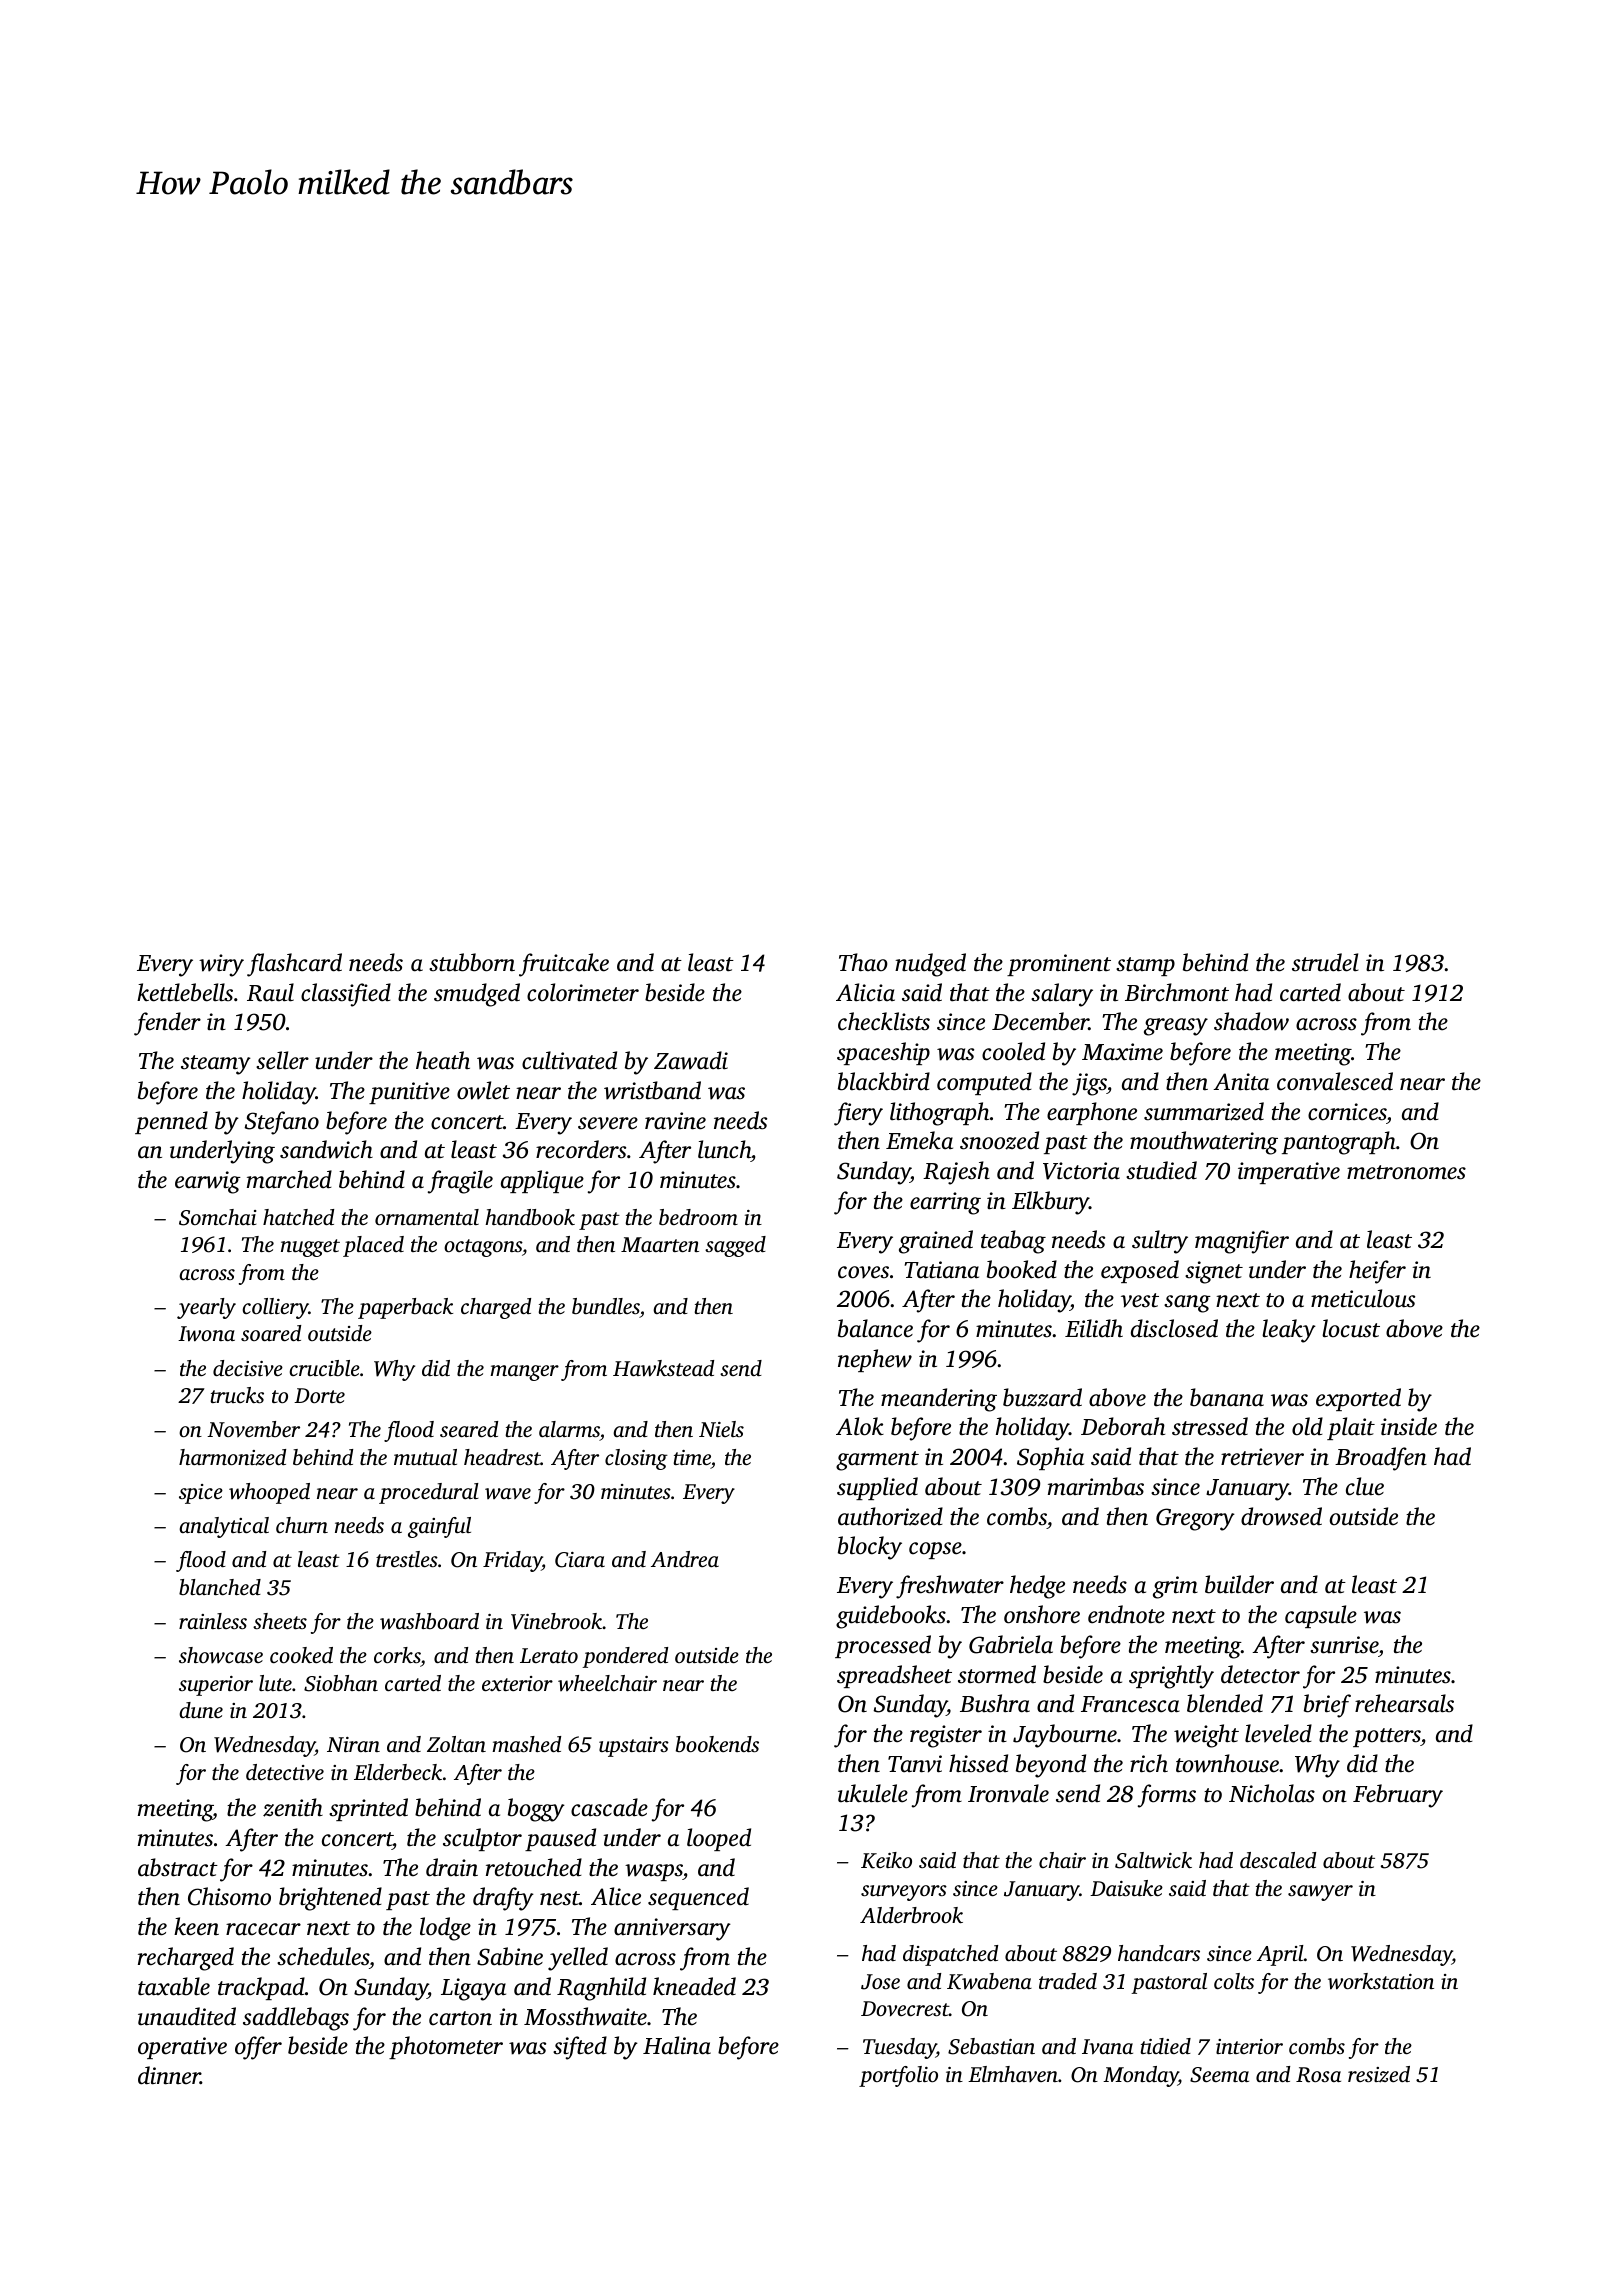 The height and width of the screenshot is (2292, 1620). Describe the element at coordinates (609, 1807) in the screenshot. I see `cascade` at that location.
